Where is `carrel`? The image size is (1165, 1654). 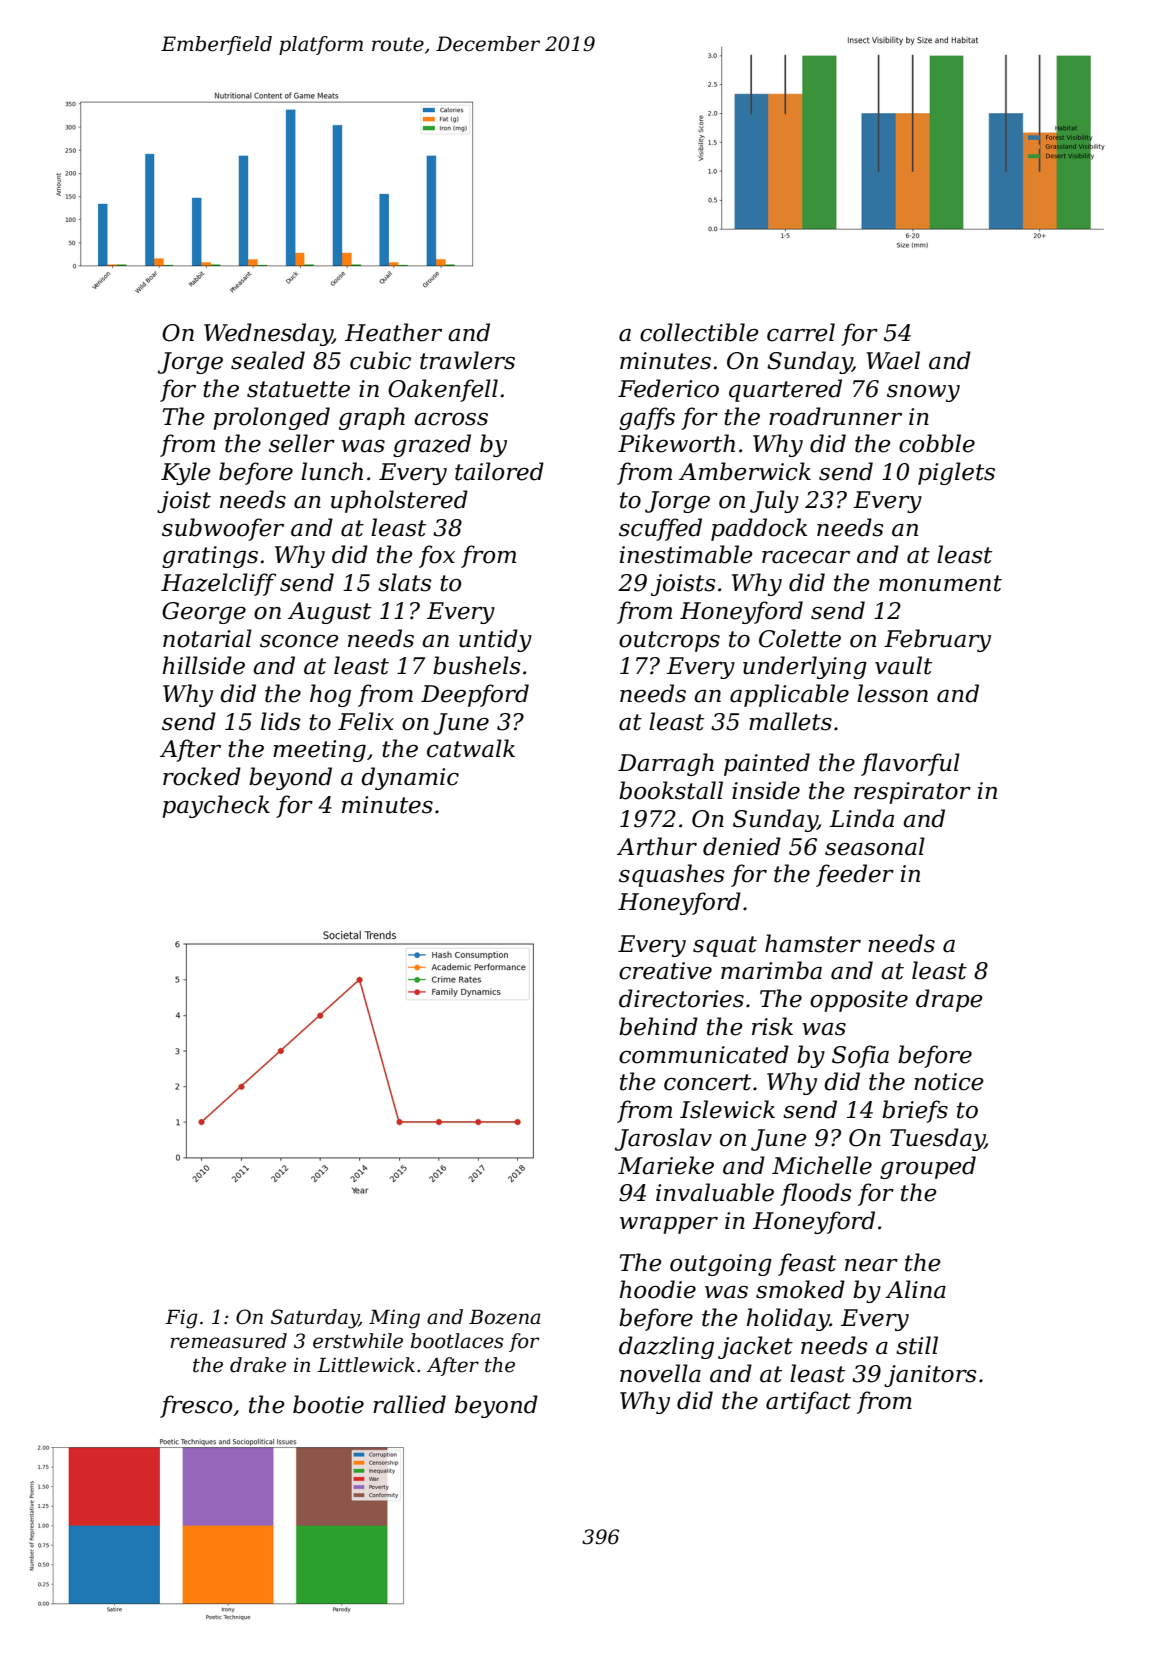 carrel is located at coordinates (801, 332).
